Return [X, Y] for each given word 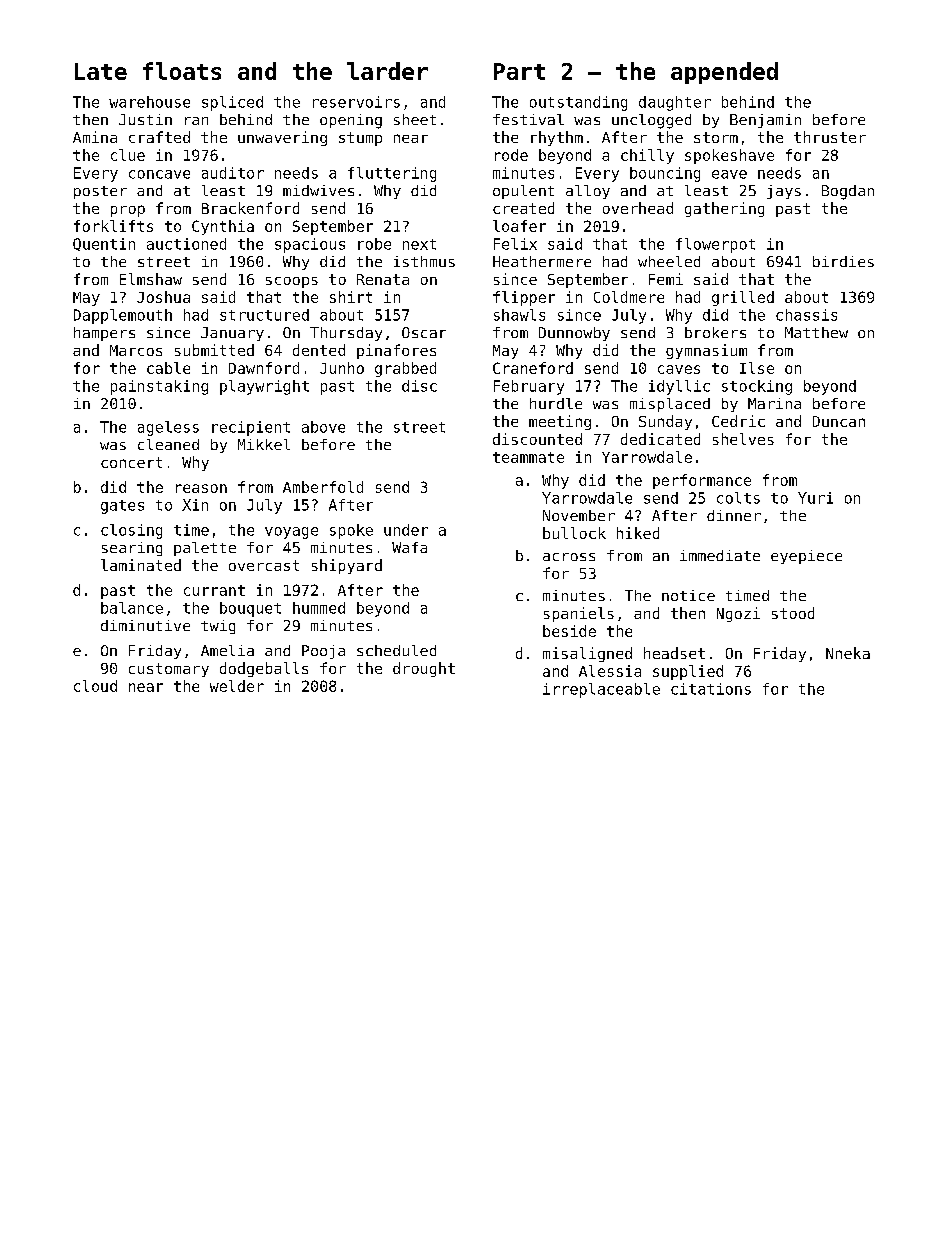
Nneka [848, 653]
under [406, 530]
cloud [95, 686]
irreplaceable [601, 690]
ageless [168, 428]
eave [729, 174]
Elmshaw [151, 279]
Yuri [815, 498]
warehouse [149, 102]
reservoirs [356, 102]
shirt [351, 297]
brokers [715, 332]
